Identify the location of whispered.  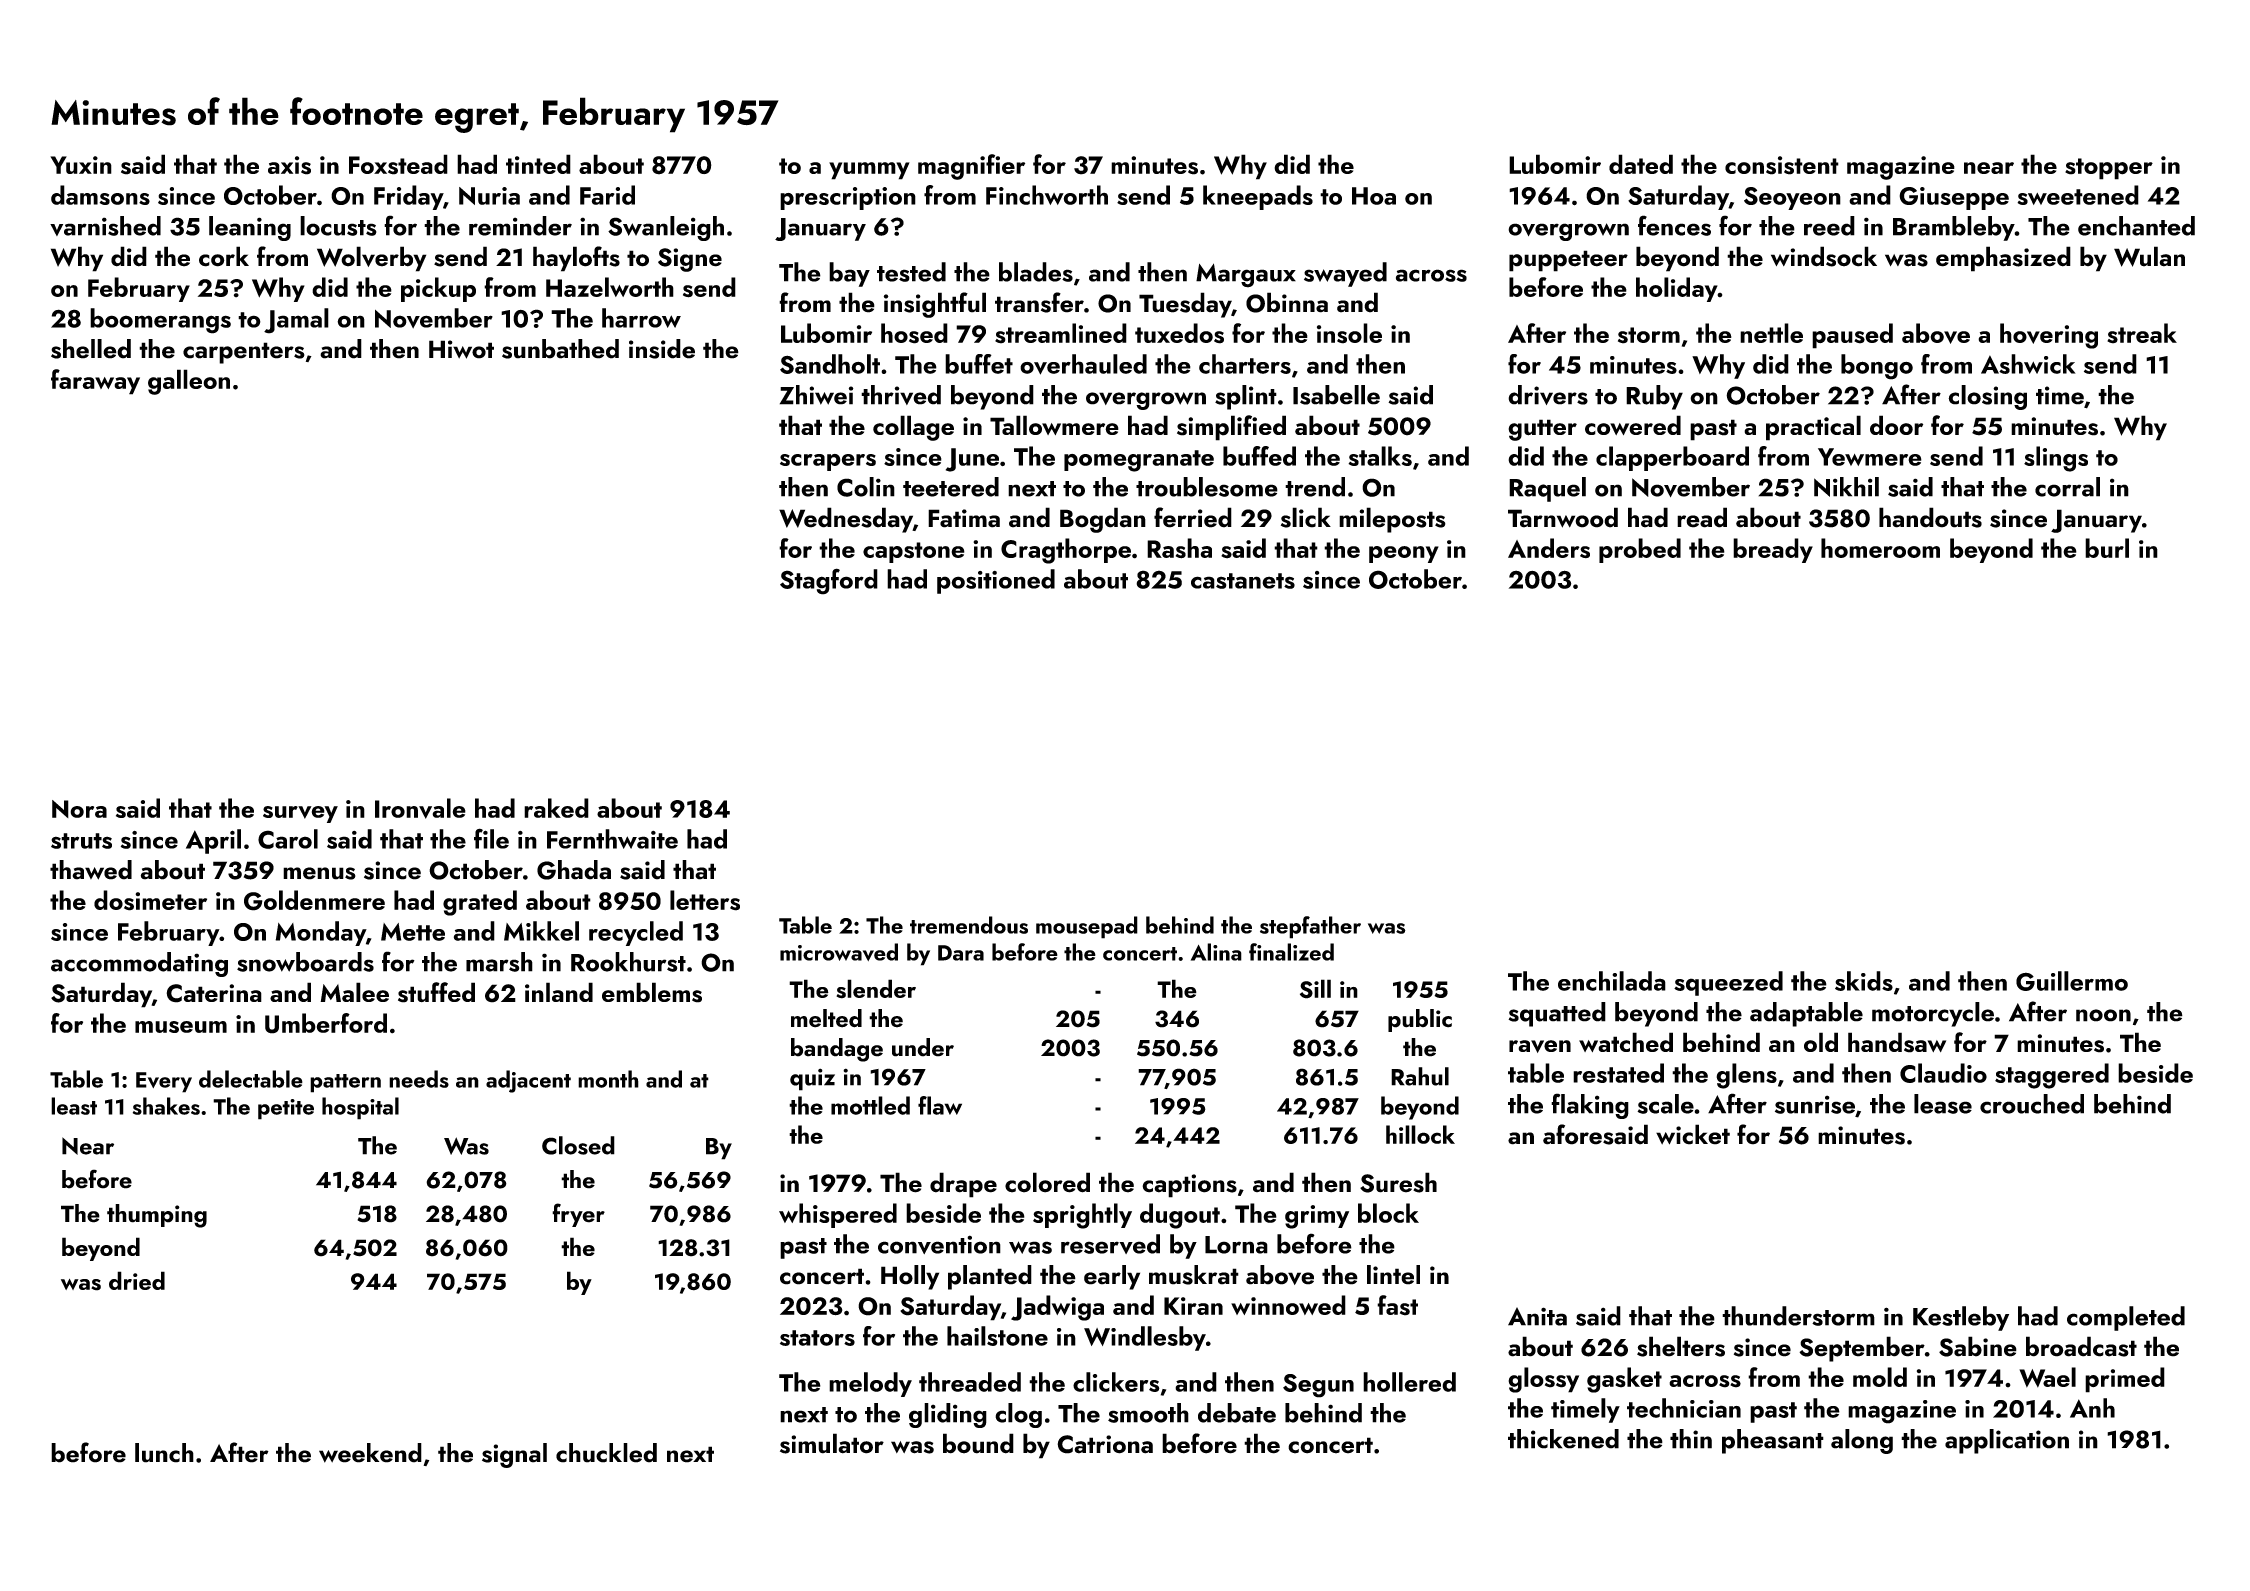
(838, 1215).
